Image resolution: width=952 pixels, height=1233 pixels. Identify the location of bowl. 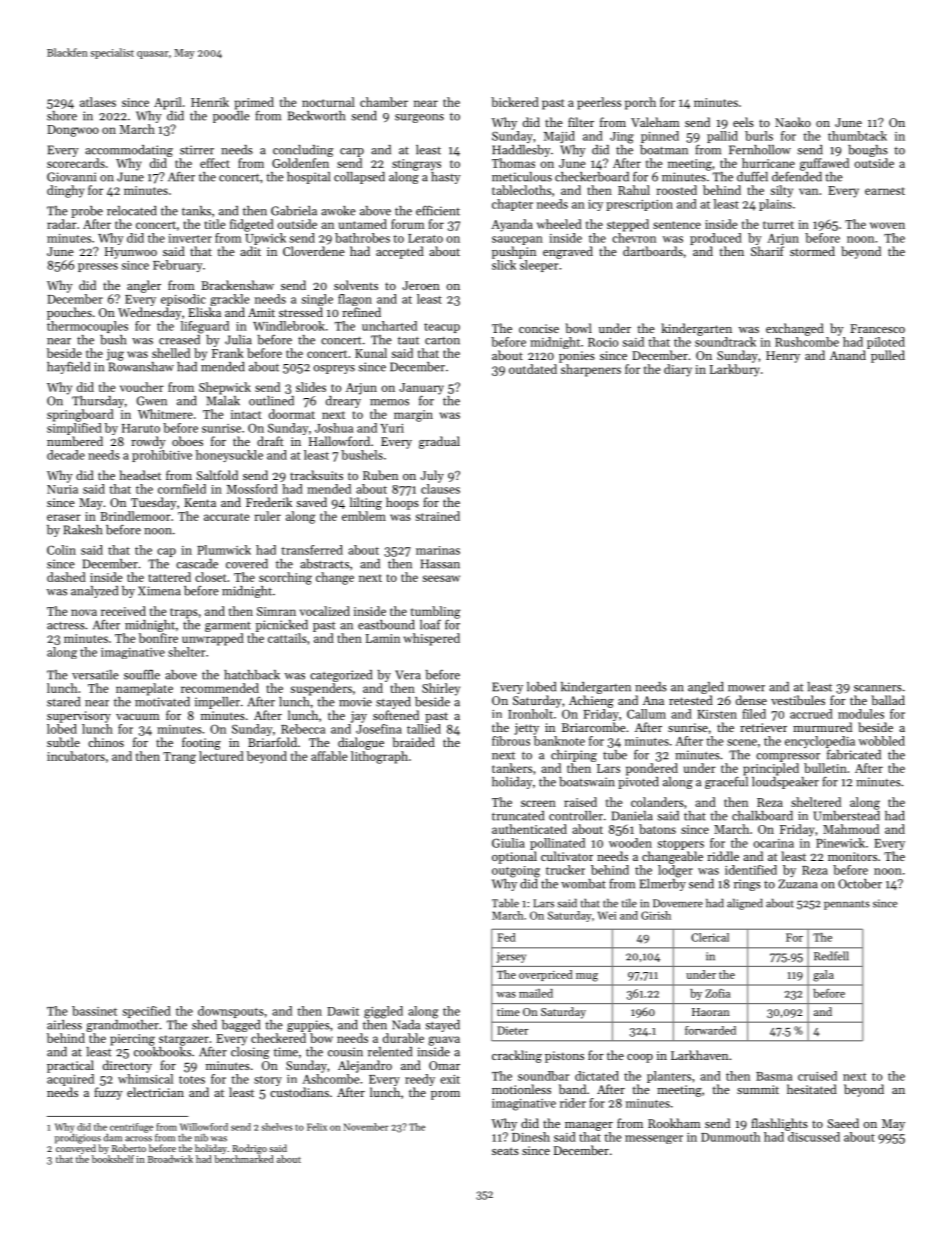
(578, 328).
